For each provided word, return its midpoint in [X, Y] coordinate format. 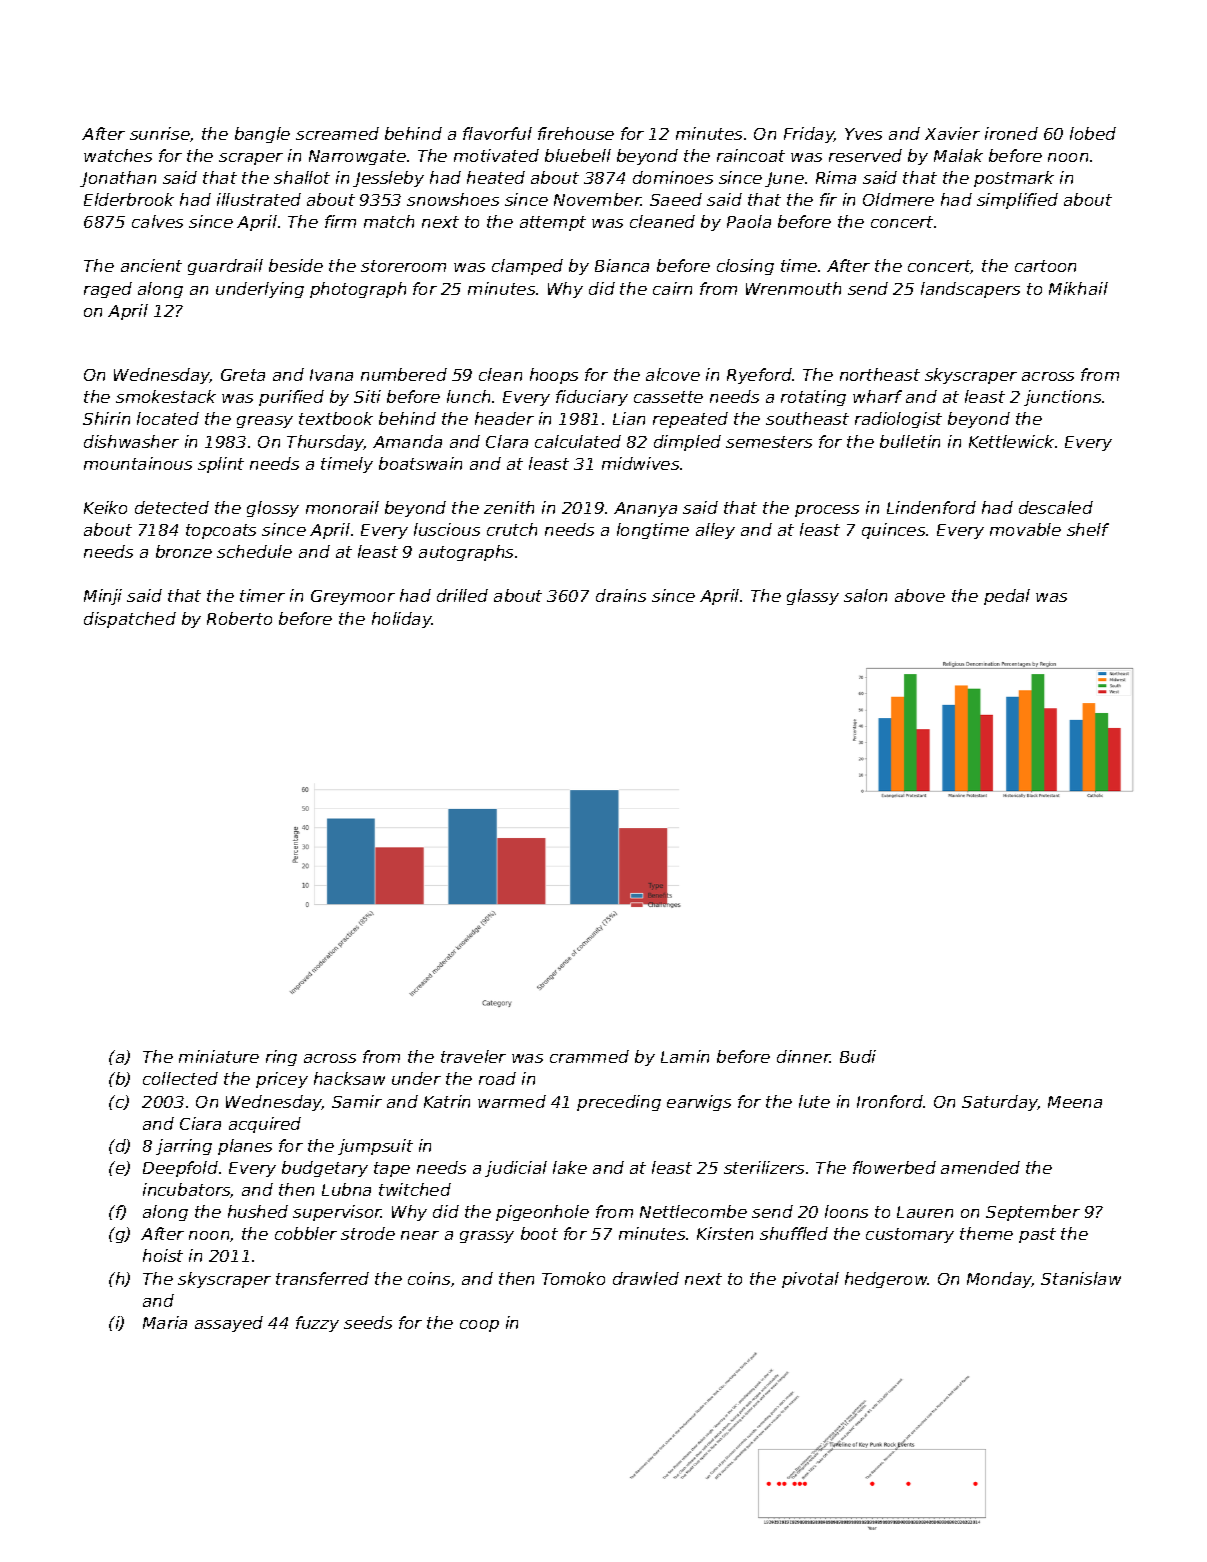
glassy [813, 597]
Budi [858, 1056]
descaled [1056, 507]
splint [221, 465]
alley [715, 531]
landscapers [970, 290]
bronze [184, 551]
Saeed [676, 199]
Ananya [645, 509]
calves [157, 221]
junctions [1062, 398]
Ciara [200, 1123]
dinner [803, 1056]
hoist [163, 1255]
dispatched [130, 620]
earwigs [699, 1103]
